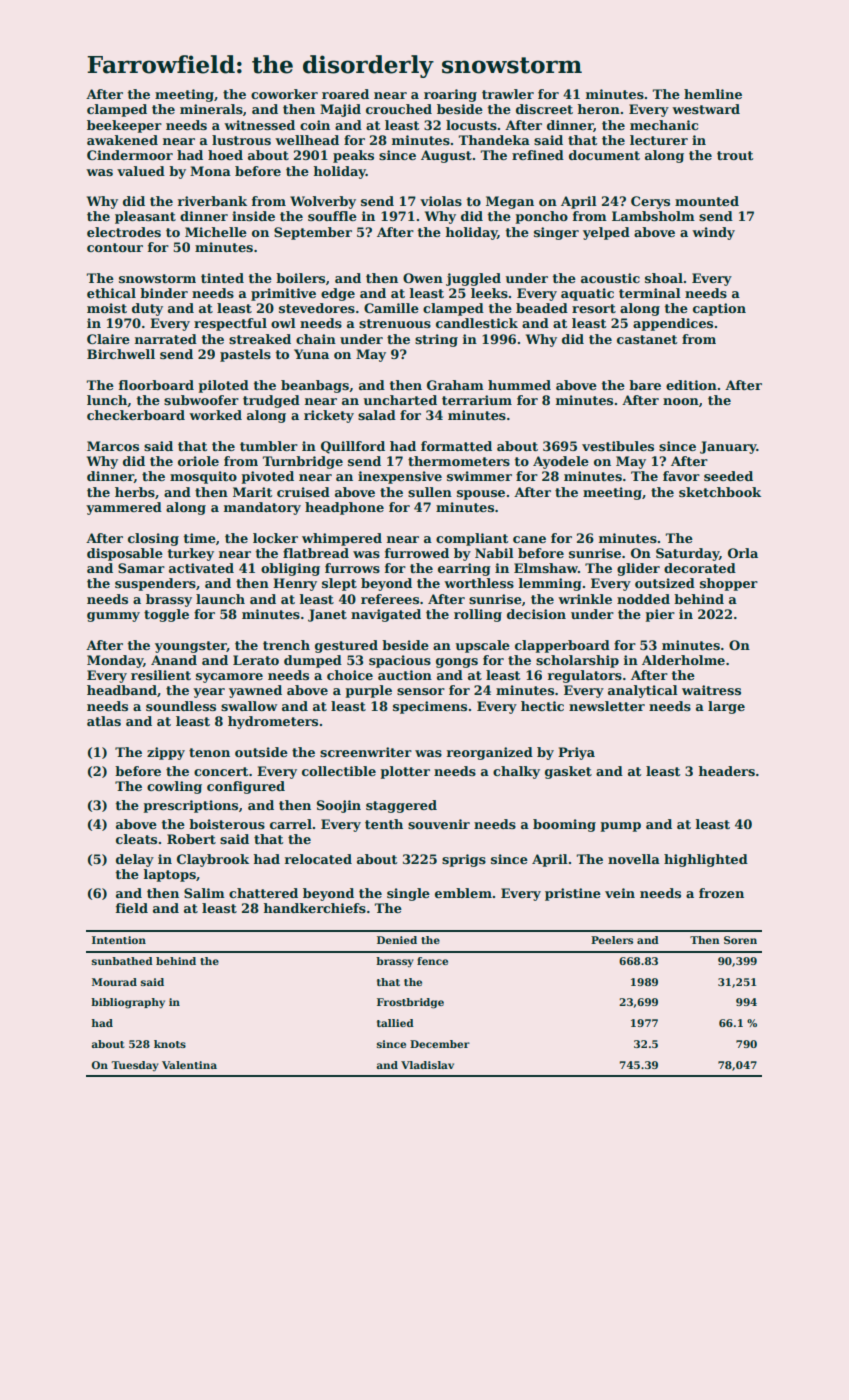  What do you see at coordinates (104, 721) in the image?
I see `atlas` at bounding box center [104, 721].
